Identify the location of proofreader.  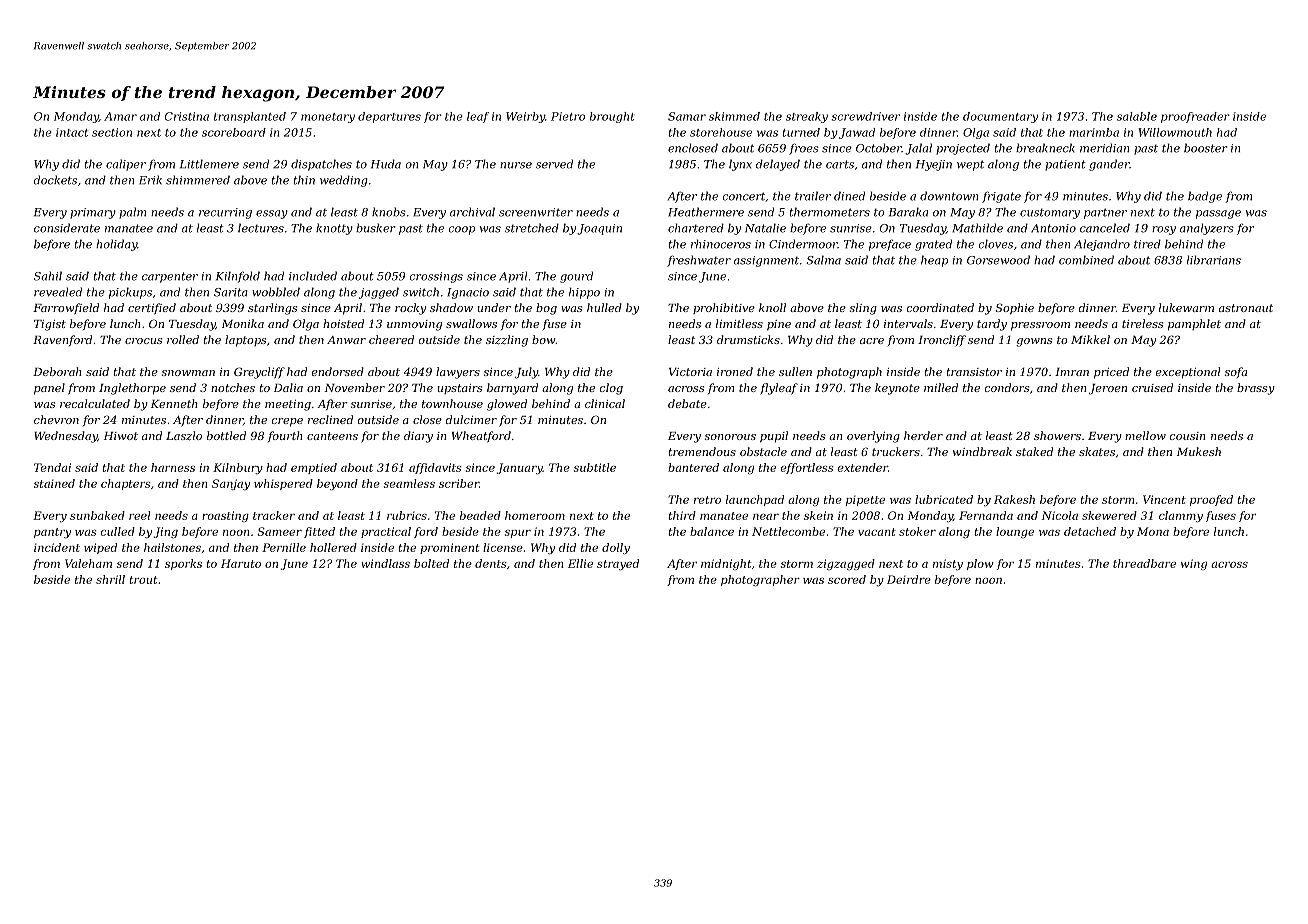
(1195, 117).
